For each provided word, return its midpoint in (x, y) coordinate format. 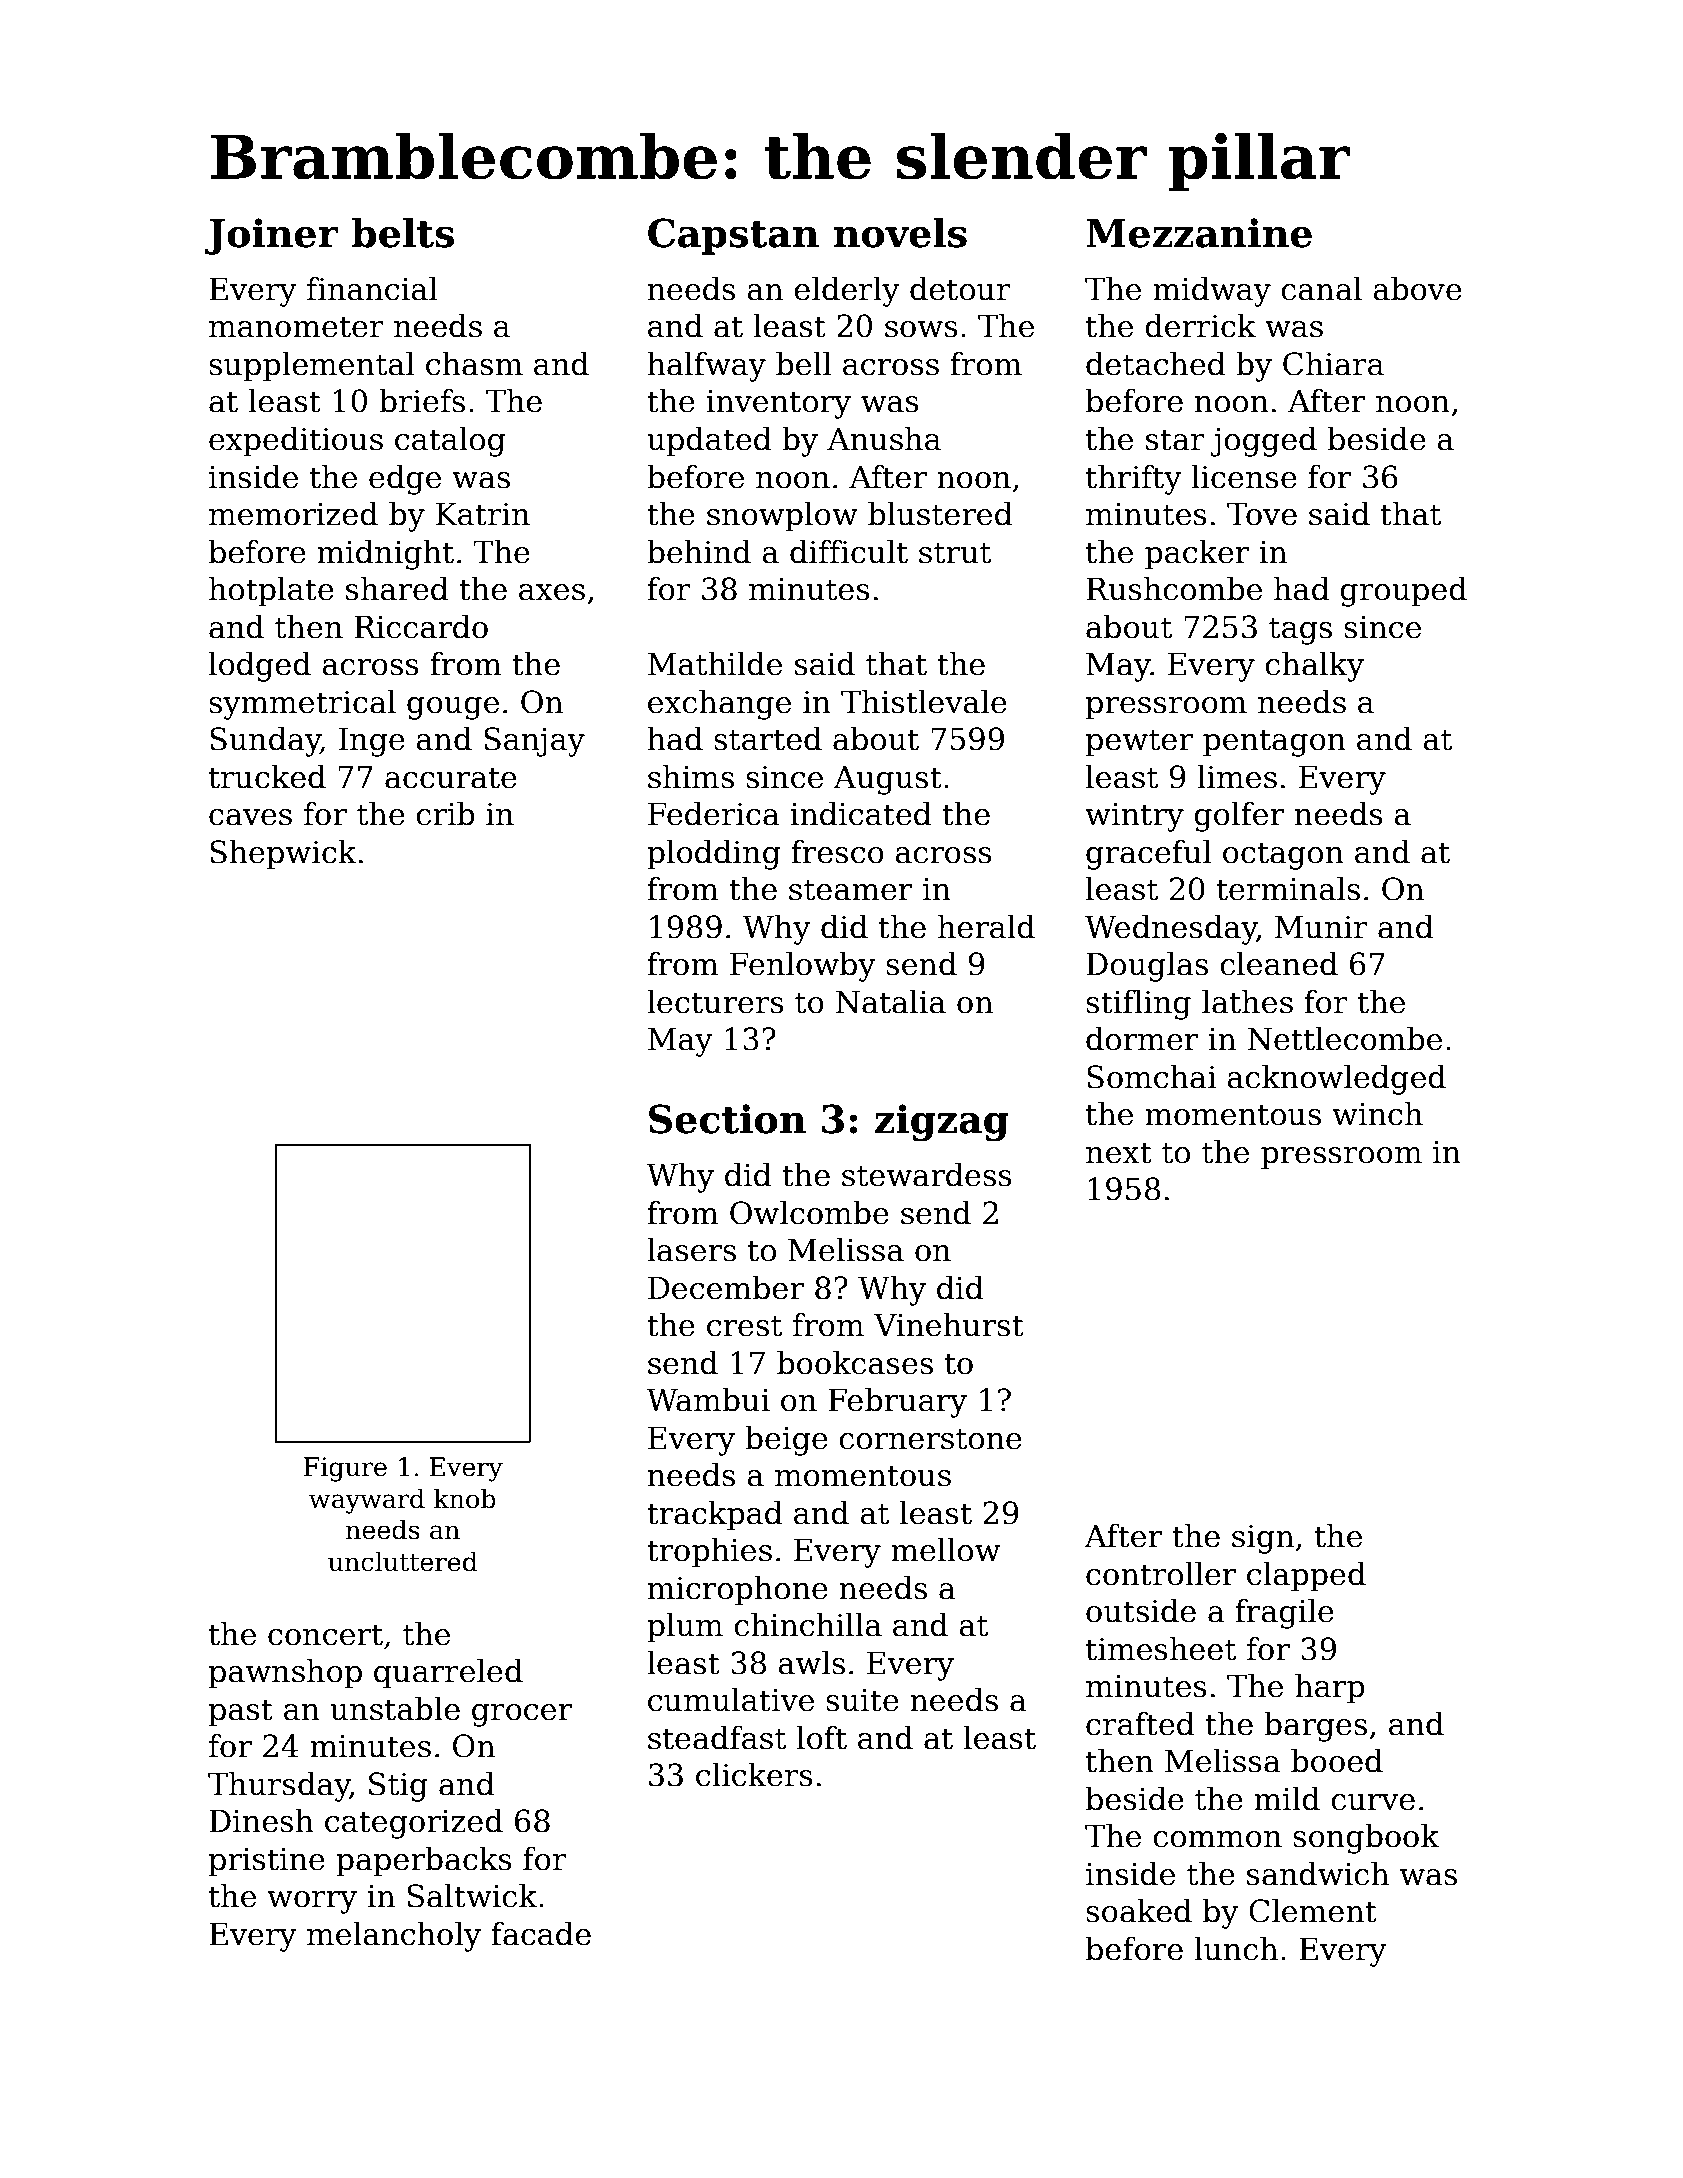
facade (541, 1934)
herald (986, 927)
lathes (1247, 1002)
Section (727, 1119)
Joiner (271, 236)
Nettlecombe (1344, 1039)
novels (900, 233)
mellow (945, 1550)
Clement (1313, 1911)
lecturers (715, 1002)
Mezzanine (1199, 233)
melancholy (394, 1937)
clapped (1306, 1576)
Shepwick (283, 854)
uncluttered (403, 1561)
